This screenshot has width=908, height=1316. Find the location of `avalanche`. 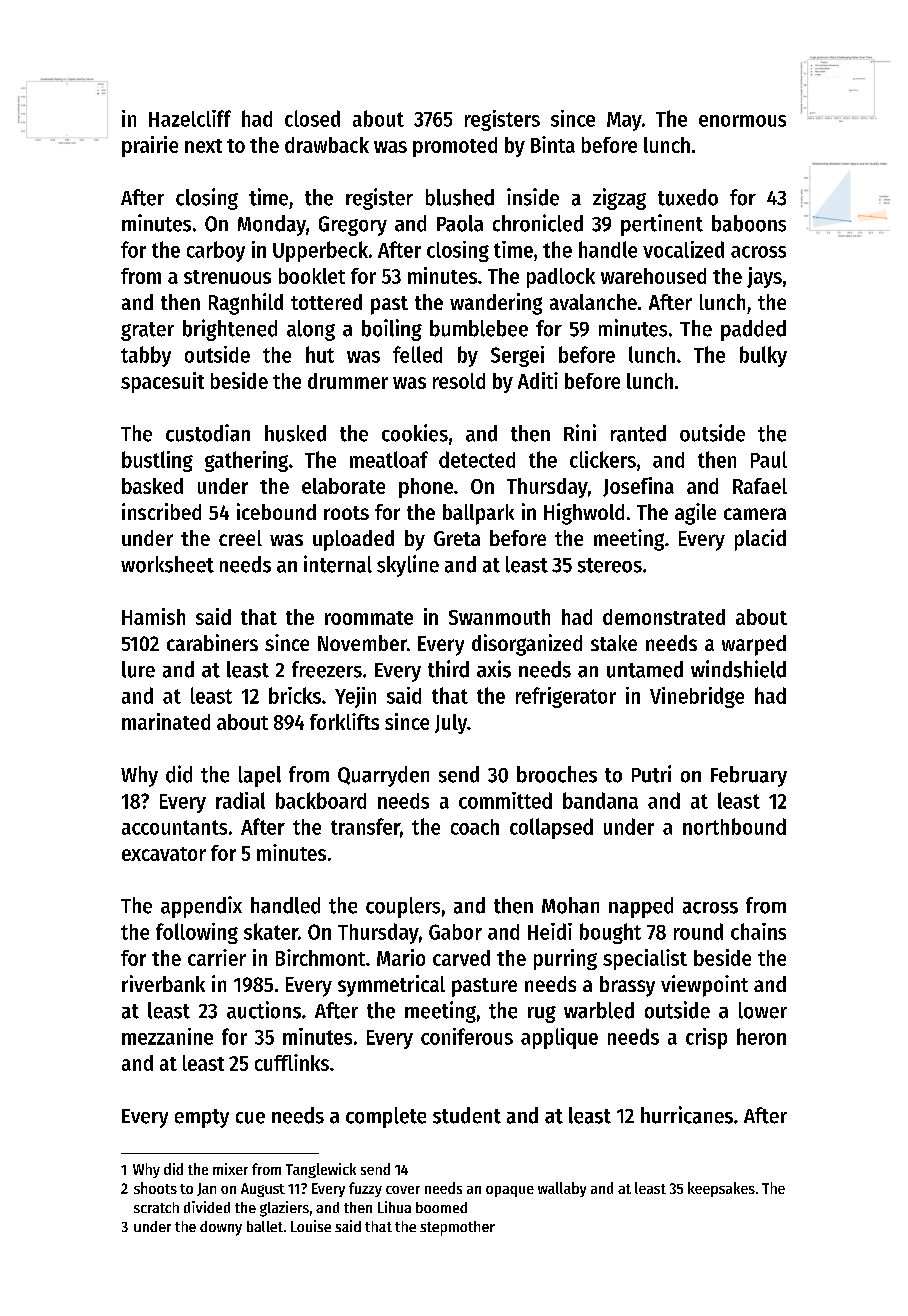

avalanche is located at coordinates (593, 302).
